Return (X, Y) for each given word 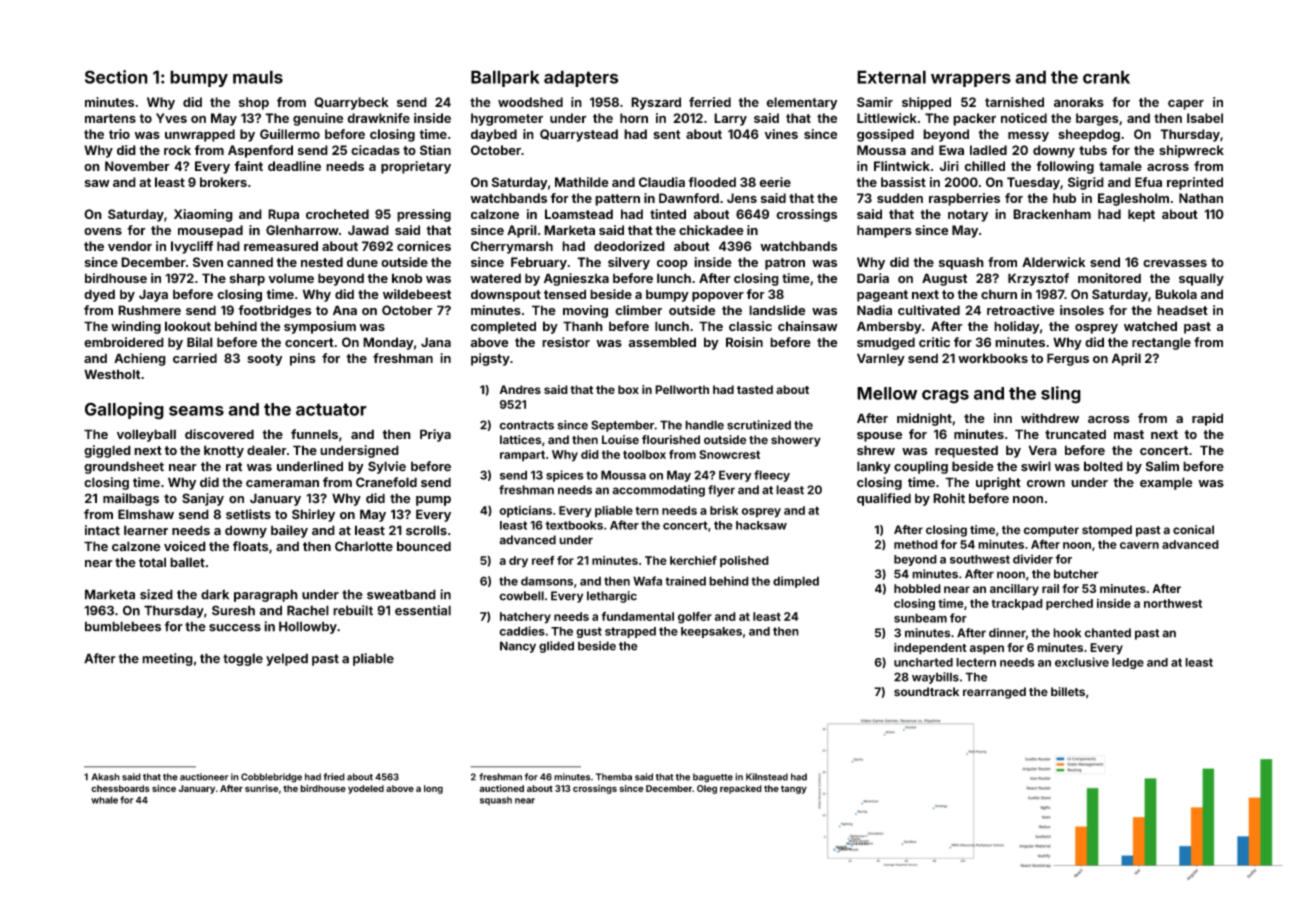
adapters (581, 78)
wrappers (971, 80)
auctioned (501, 788)
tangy (794, 789)
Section (116, 77)
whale (104, 800)
